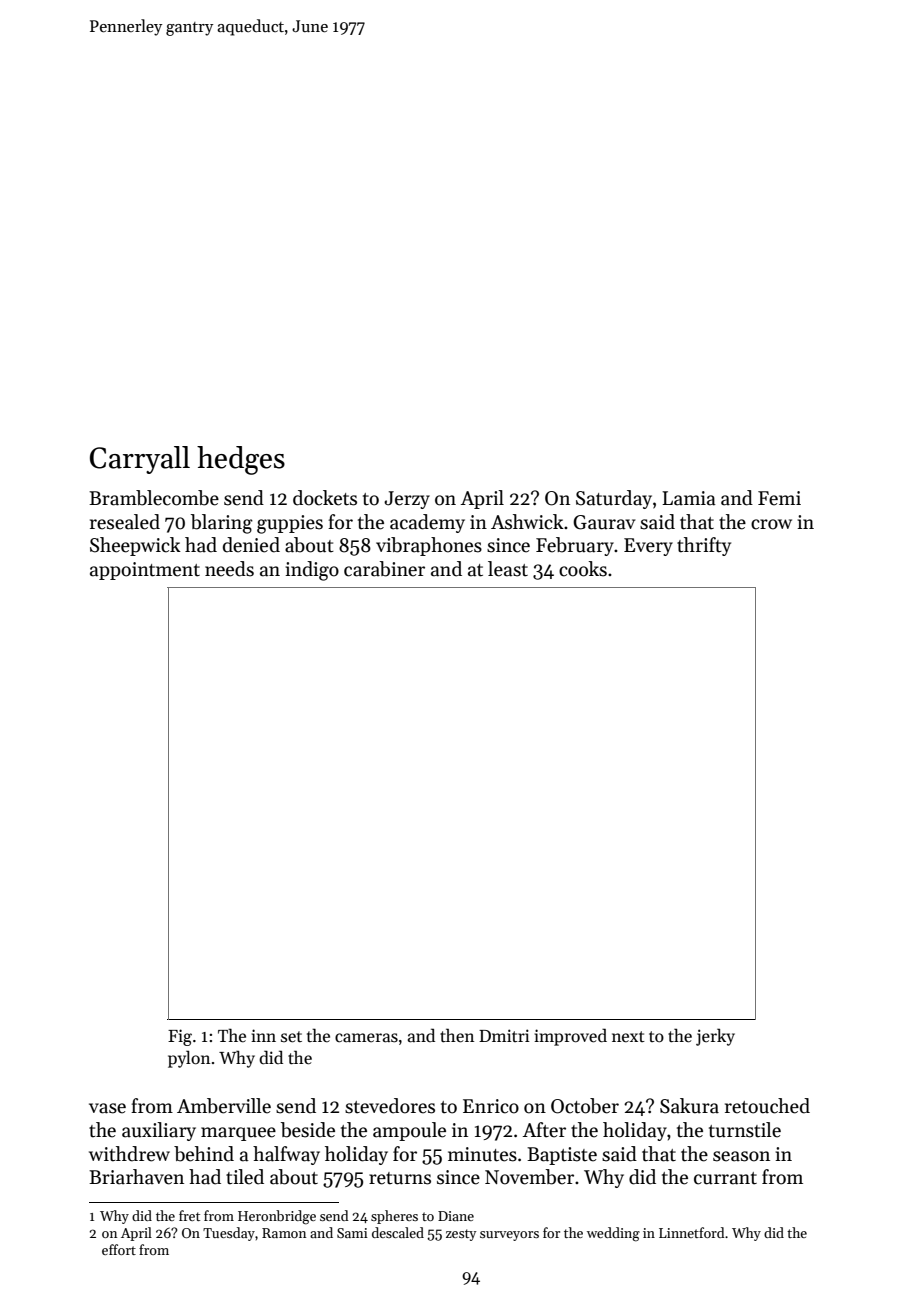  What do you see at coordinates (145, 571) in the screenshot?
I see `appointment` at bounding box center [145, 571].
